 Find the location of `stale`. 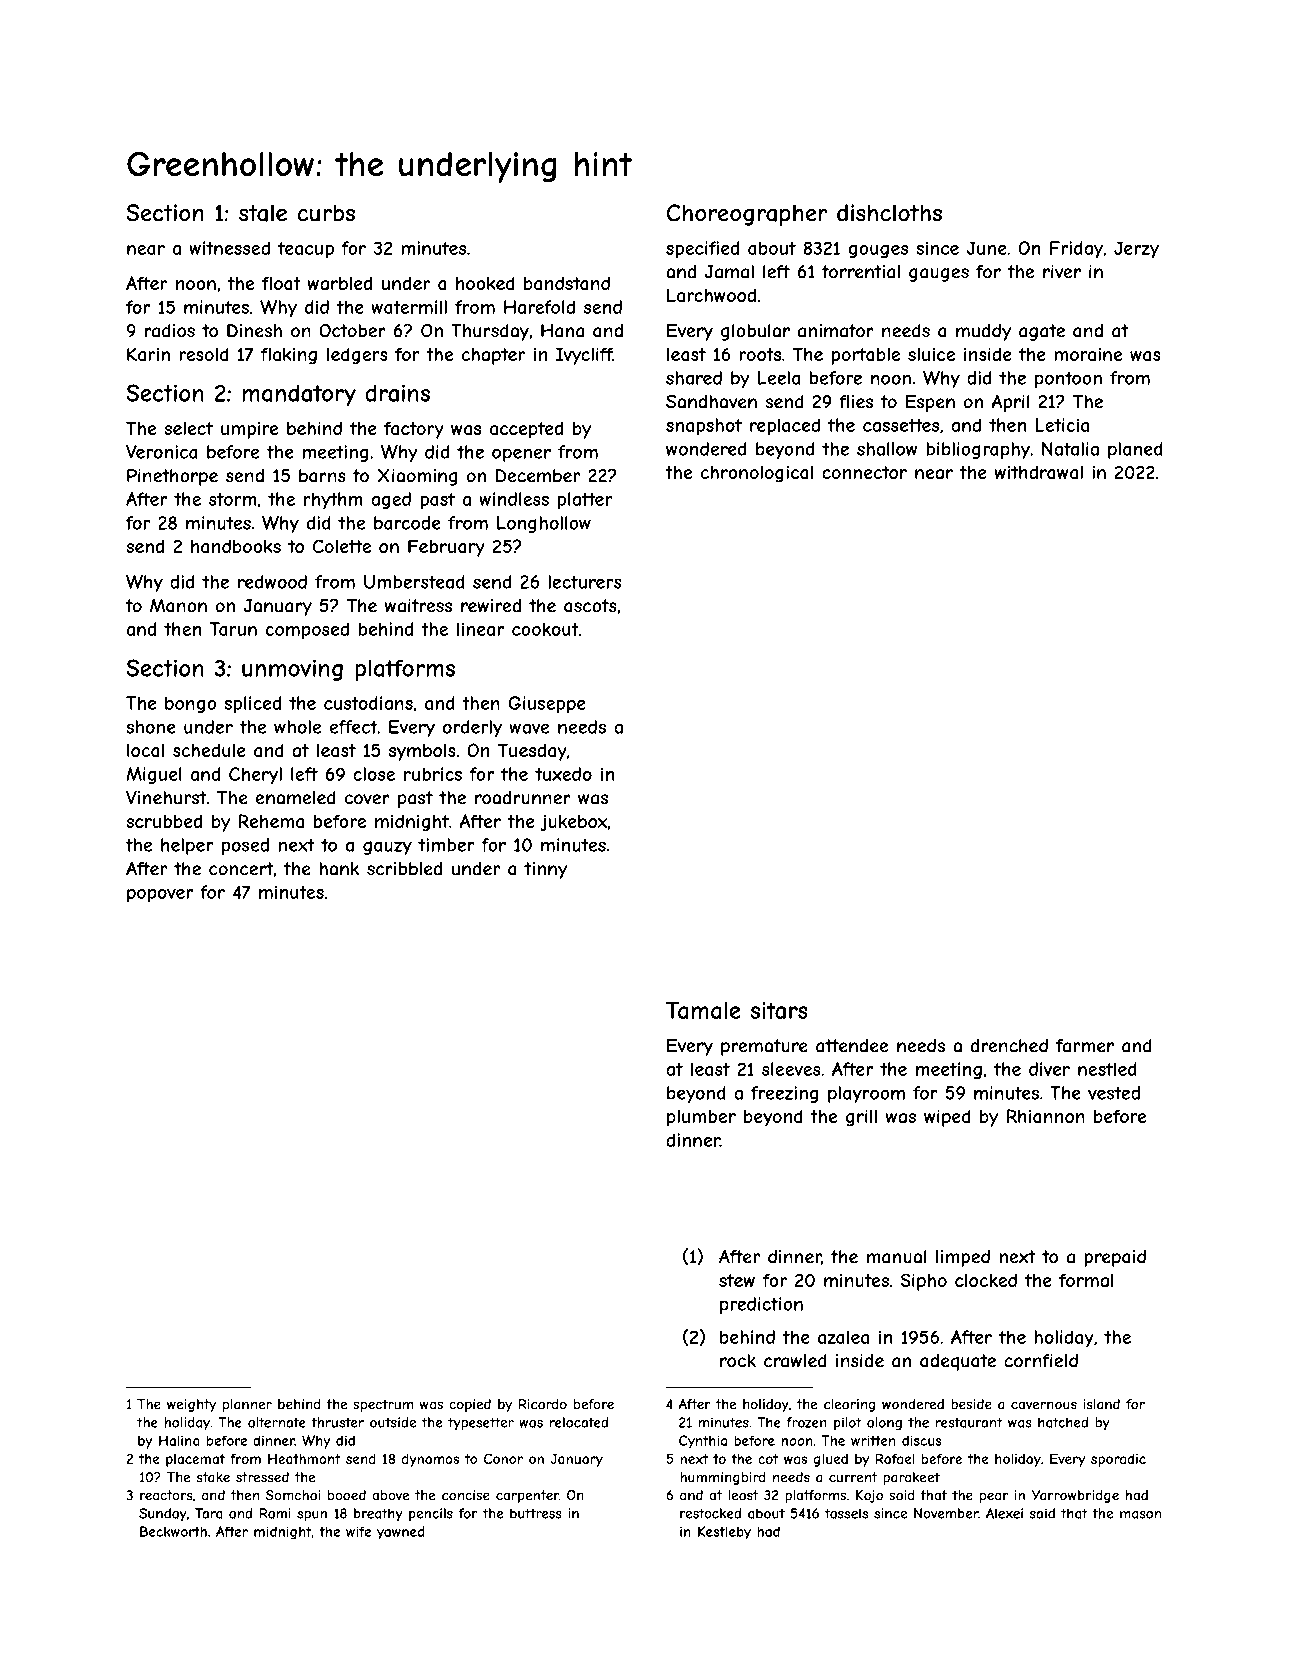

stale is located at coordinates (263, 213).
